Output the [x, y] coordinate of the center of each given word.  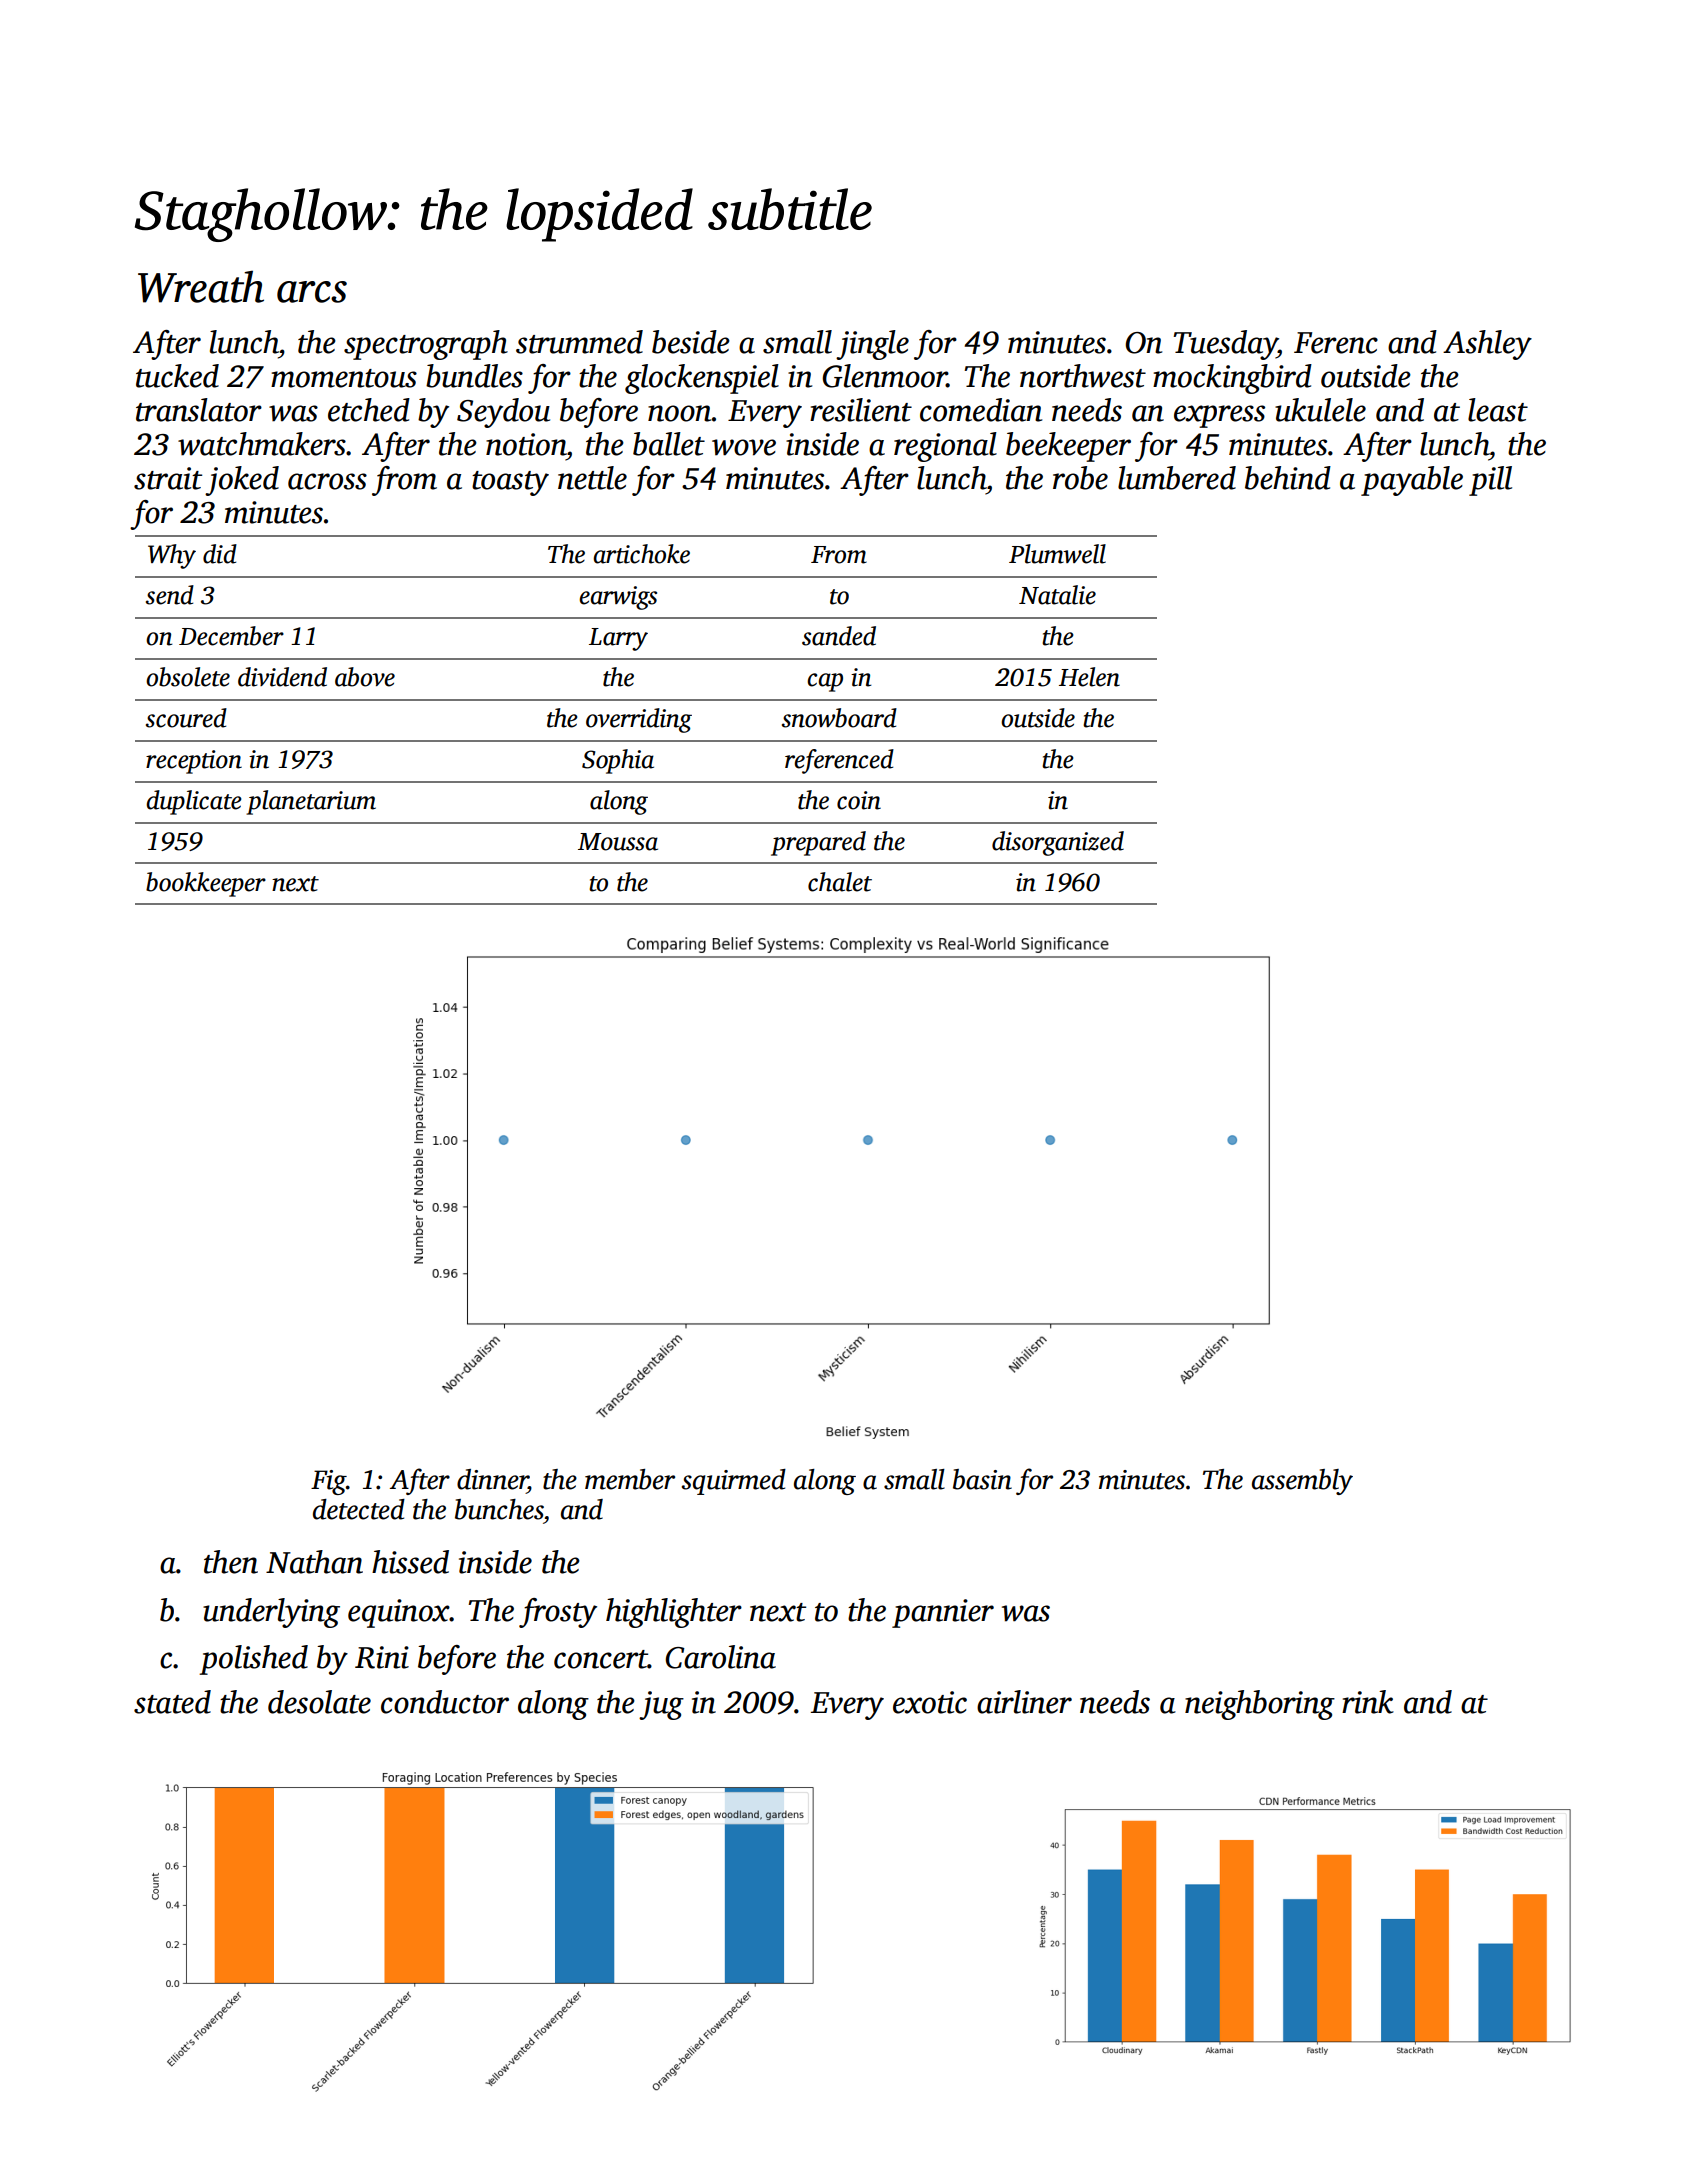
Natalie [1057, 595]
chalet [840, 882]
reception [194, 762]
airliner [1024, 1702]
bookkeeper [206, 884]
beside [691, 342]
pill [1490, 481]
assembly [1302, 1482]
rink [1368, 1702]
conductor [445, 1702]
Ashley [1487, 345]
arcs [312, 292]
